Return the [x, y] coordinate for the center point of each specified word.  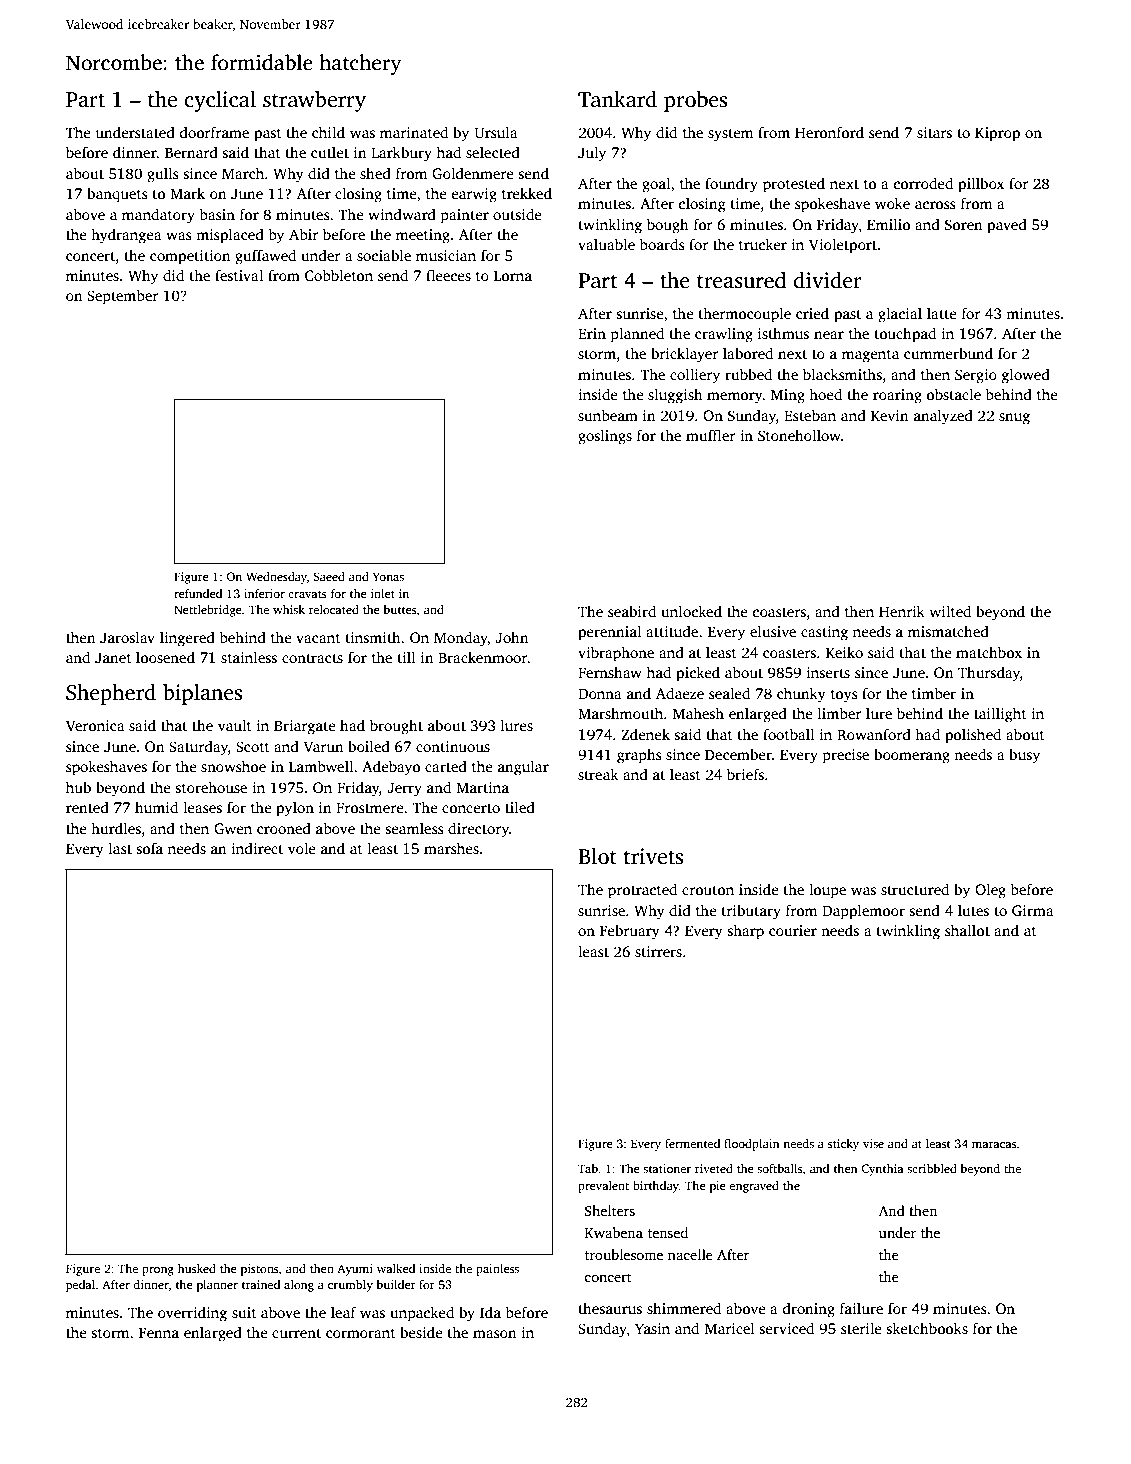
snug [1014, 419]
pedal [80, 1286]
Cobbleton [339, 275]
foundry [731, 185]
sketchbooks [927, 1328]
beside [421, 1332]
